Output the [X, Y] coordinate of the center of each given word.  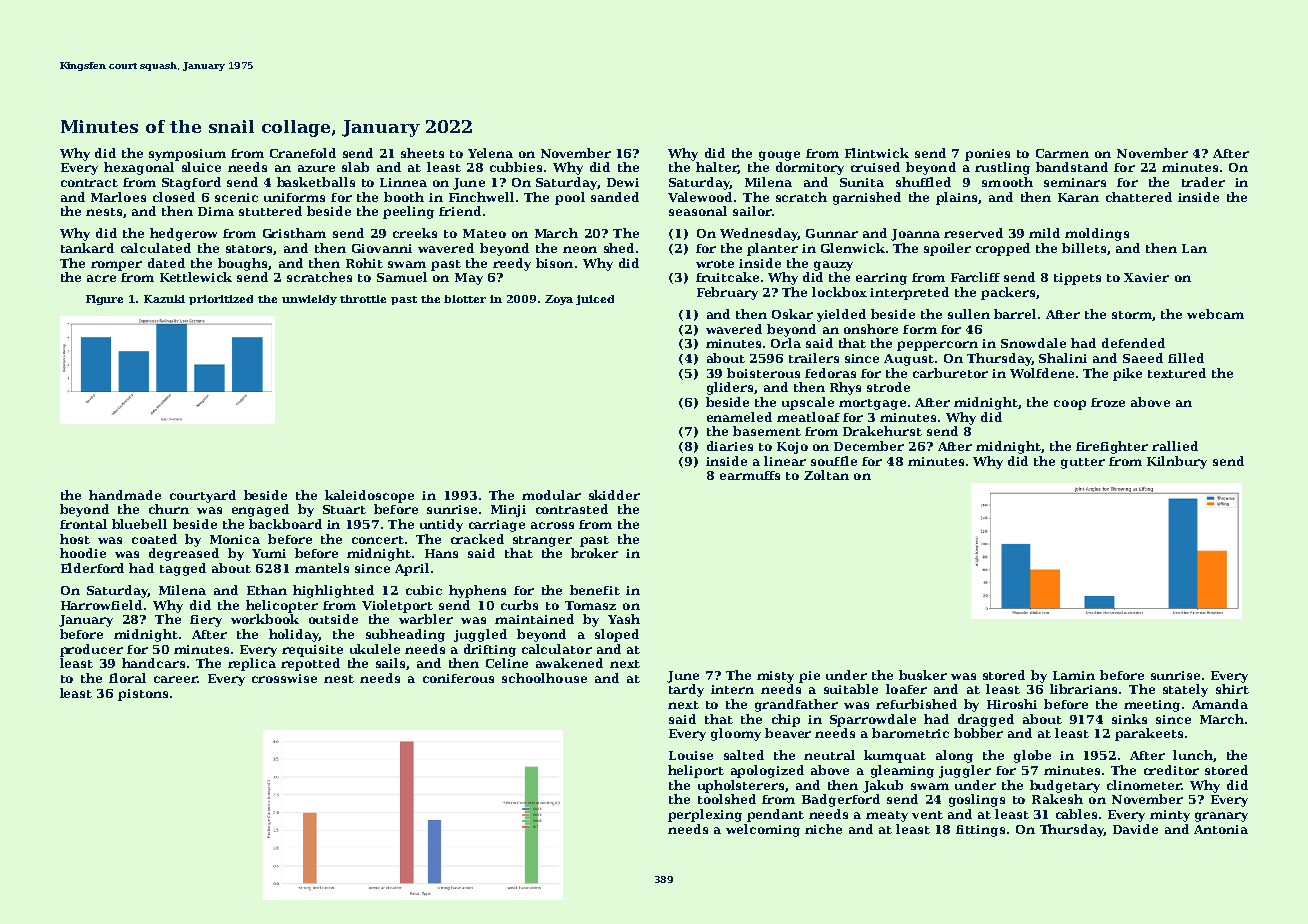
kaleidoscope [369, 496]
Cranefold [303, 153]
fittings [980, 831]
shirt [1232, 689]
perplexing [705, 815]
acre [101, 278]
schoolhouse [544, 678]
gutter [1083, 463]
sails [390, 663]
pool [570, 198]
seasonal [698, 211]
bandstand [1072, 167]
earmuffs [750, 475]
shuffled [923, 182]
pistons [143, 695]
